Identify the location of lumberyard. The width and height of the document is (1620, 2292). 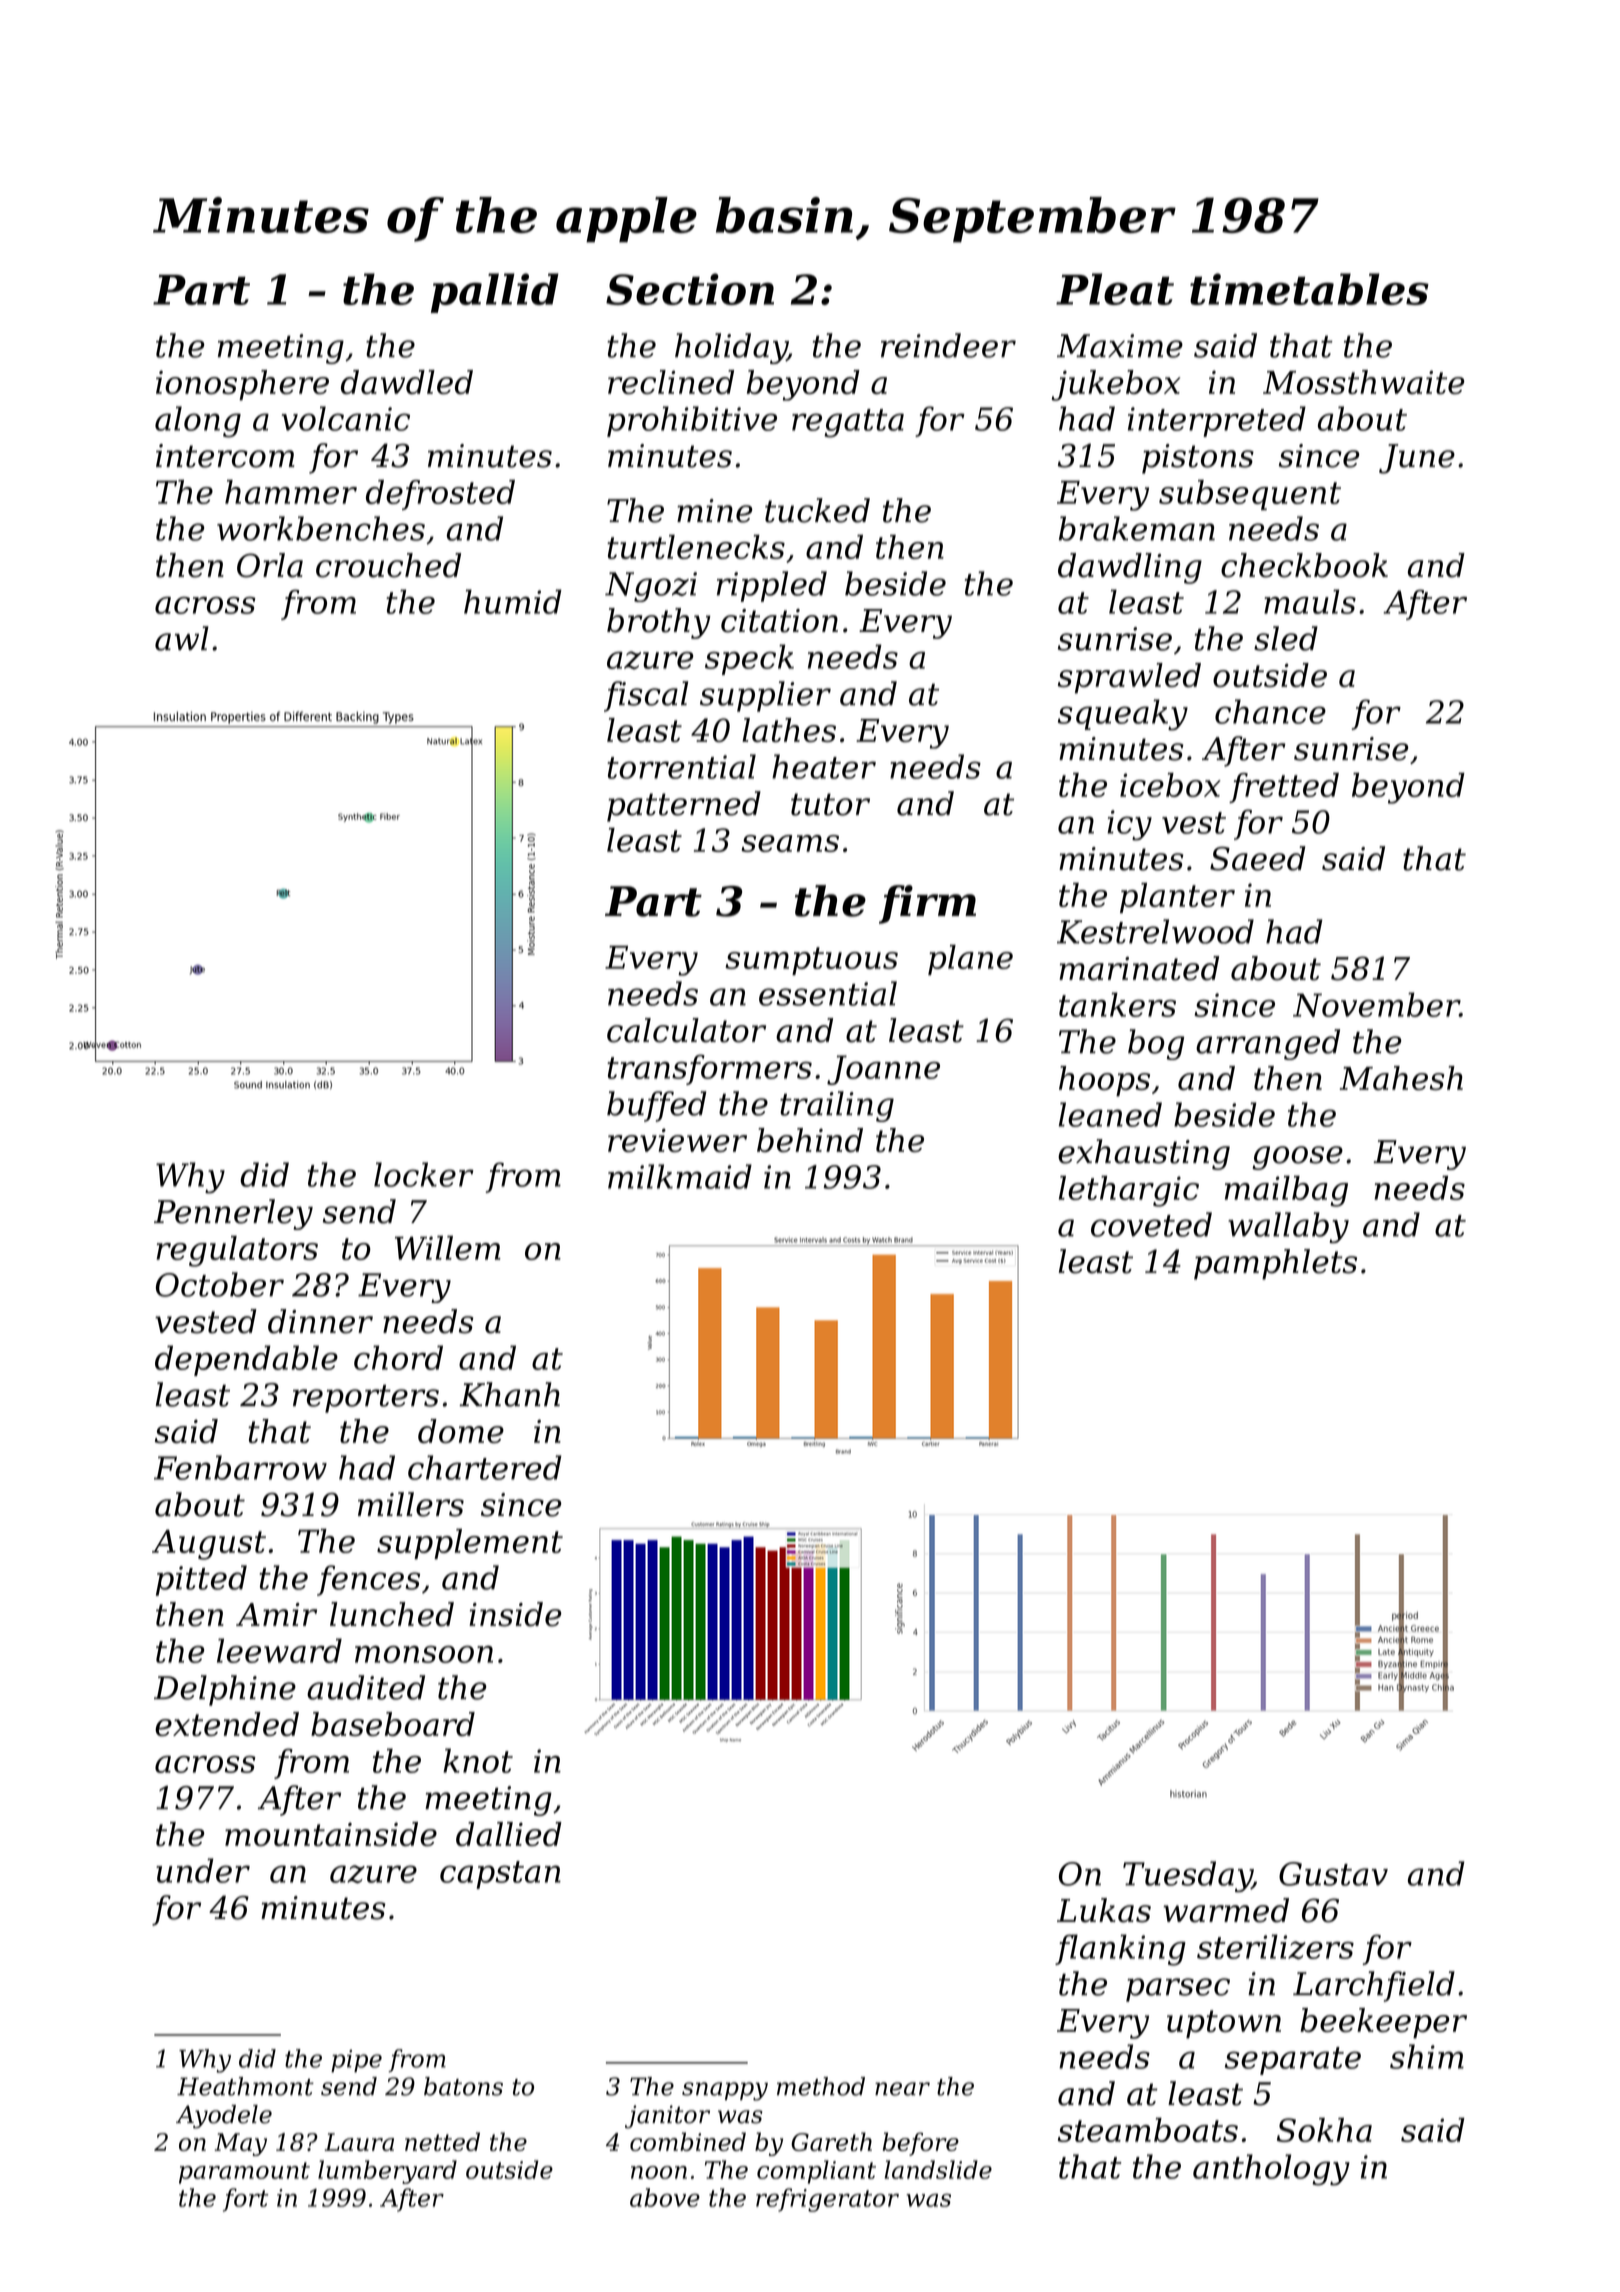
(387, 2172).
